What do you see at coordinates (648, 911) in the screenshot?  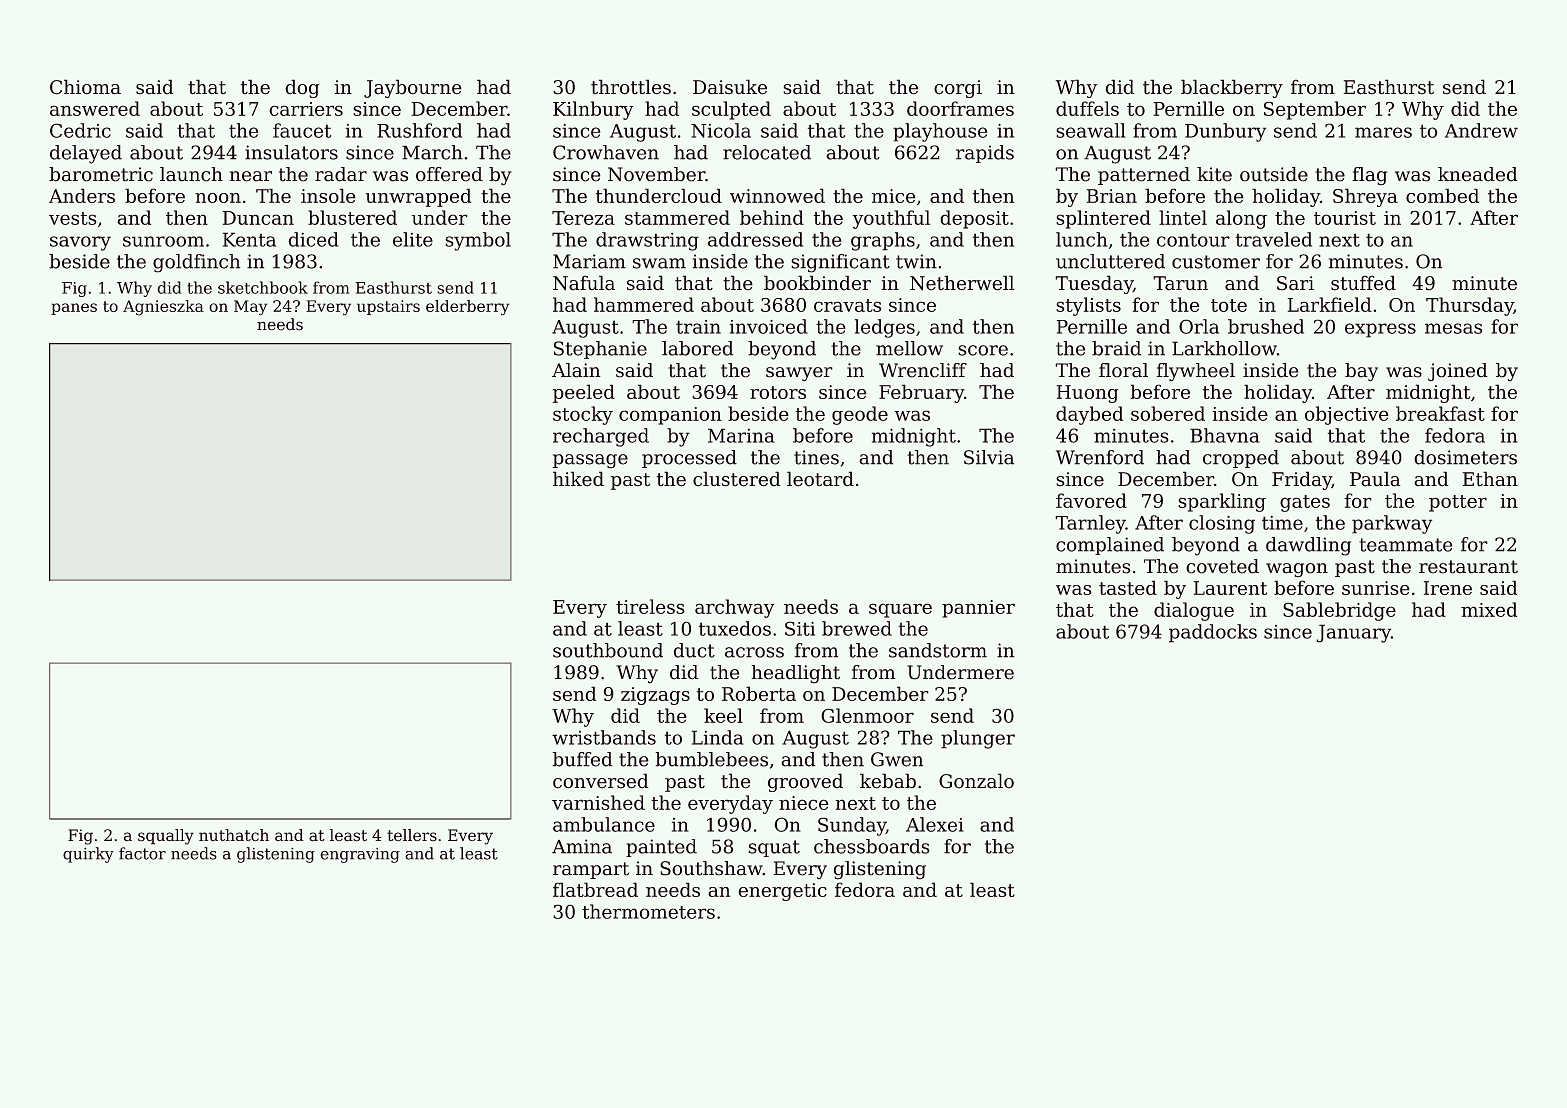 I see `thermometers` at bounding box center [648, 911].
